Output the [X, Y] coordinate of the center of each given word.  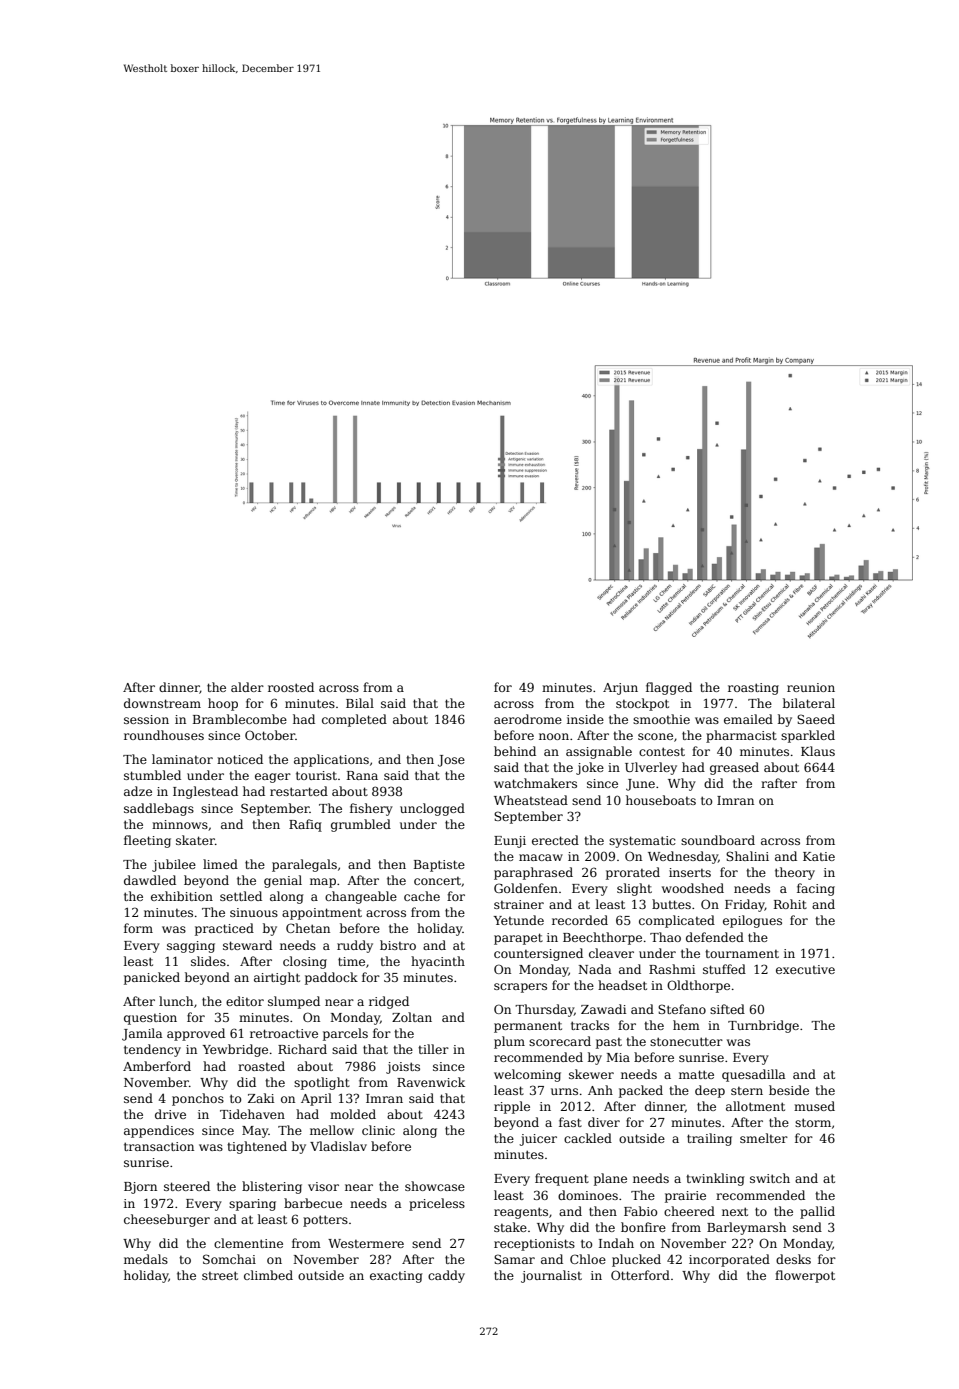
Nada [594, 969]
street [220, 1275]
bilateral [809, 703]
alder [247, 687]
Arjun [620, 689]
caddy [446, 1276]
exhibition [182, 896]
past [609, 1043]
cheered [689, 1211]
